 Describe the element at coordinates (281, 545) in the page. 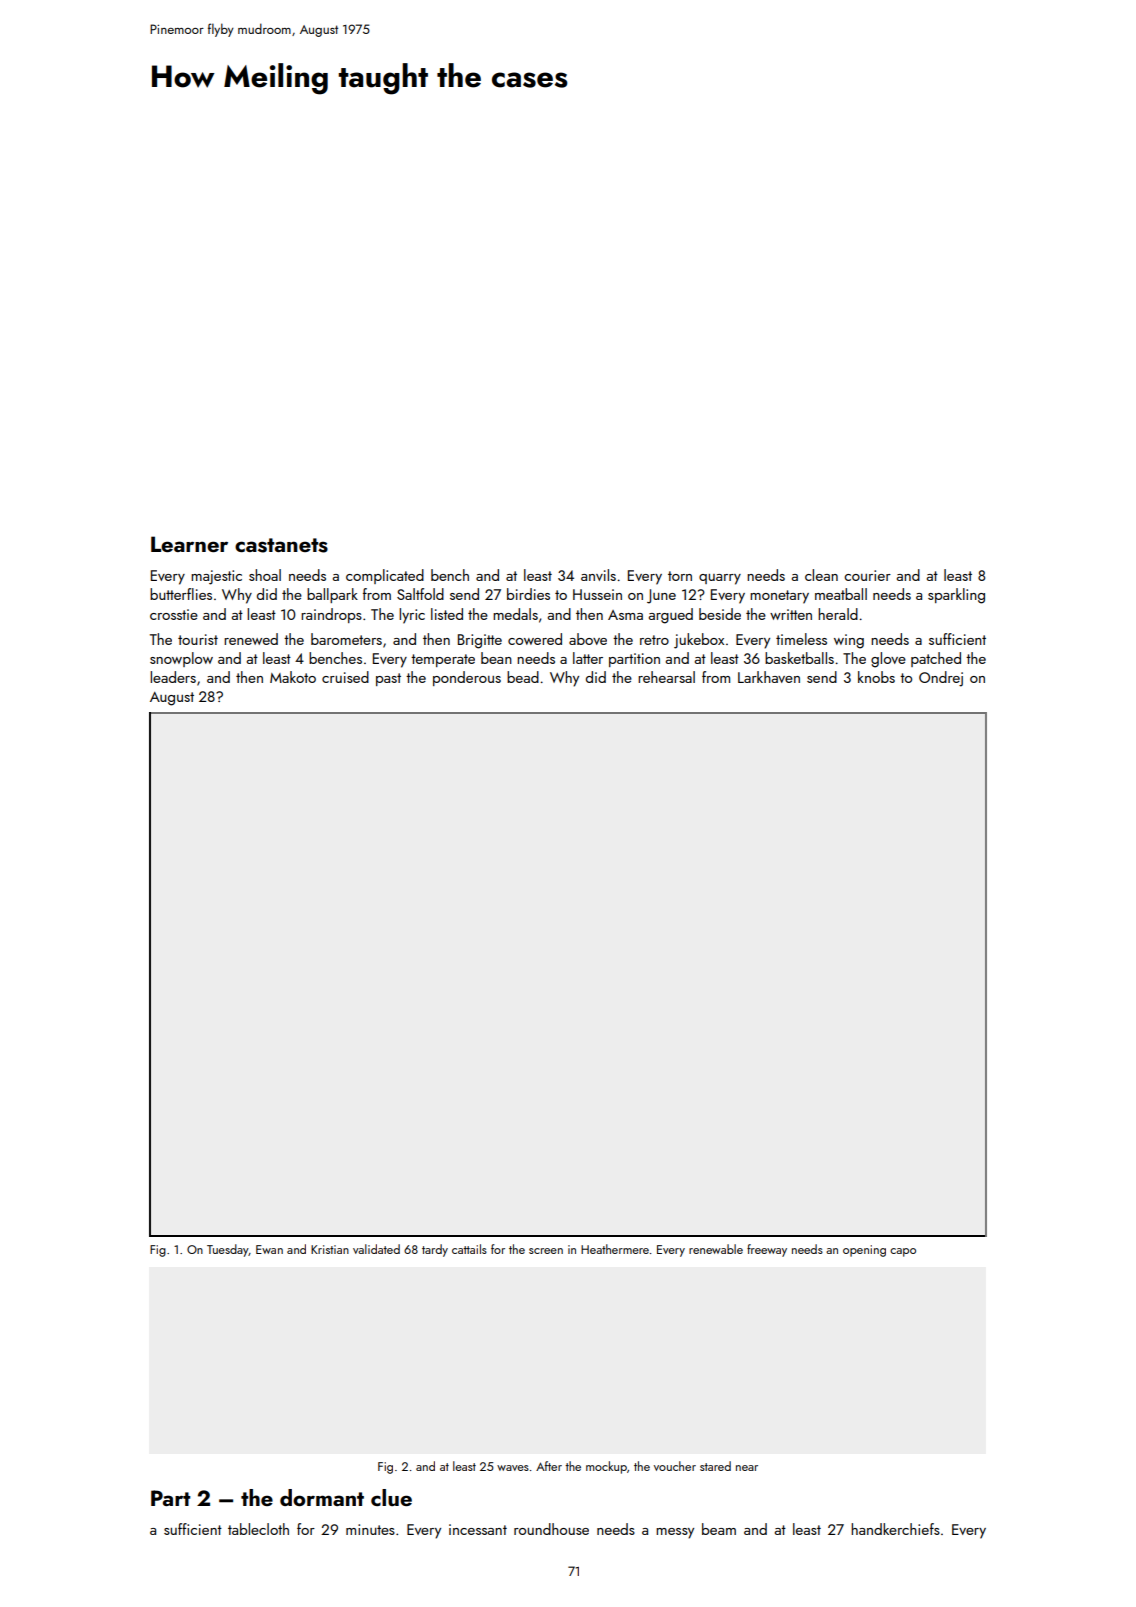

I see `castanets` at that location.
